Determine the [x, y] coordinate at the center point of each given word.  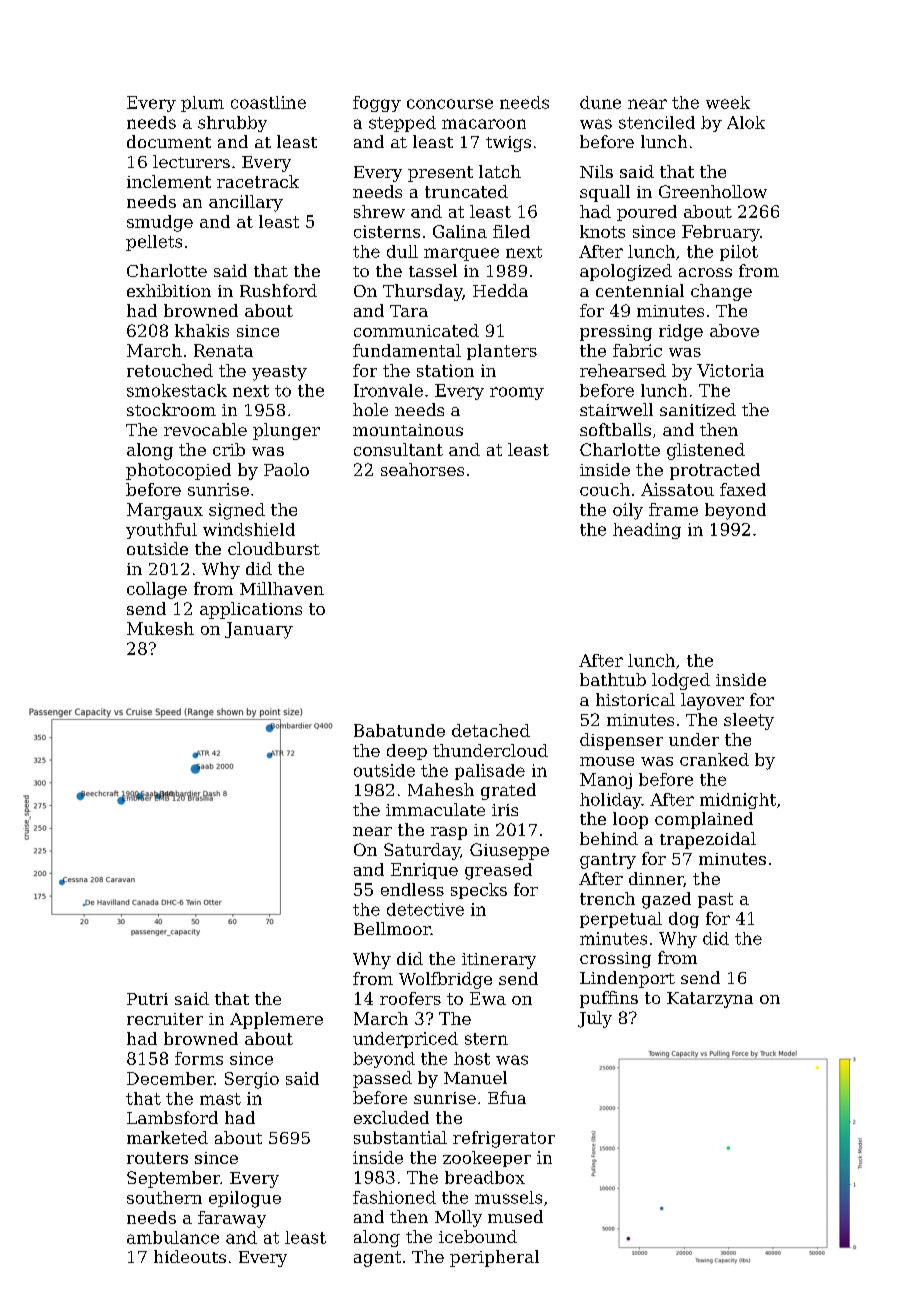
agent [377, 1259]
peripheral [494, 1258]
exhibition [169, 290]
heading [647, 531]
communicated [416, 330]
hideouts [190, 1256]
